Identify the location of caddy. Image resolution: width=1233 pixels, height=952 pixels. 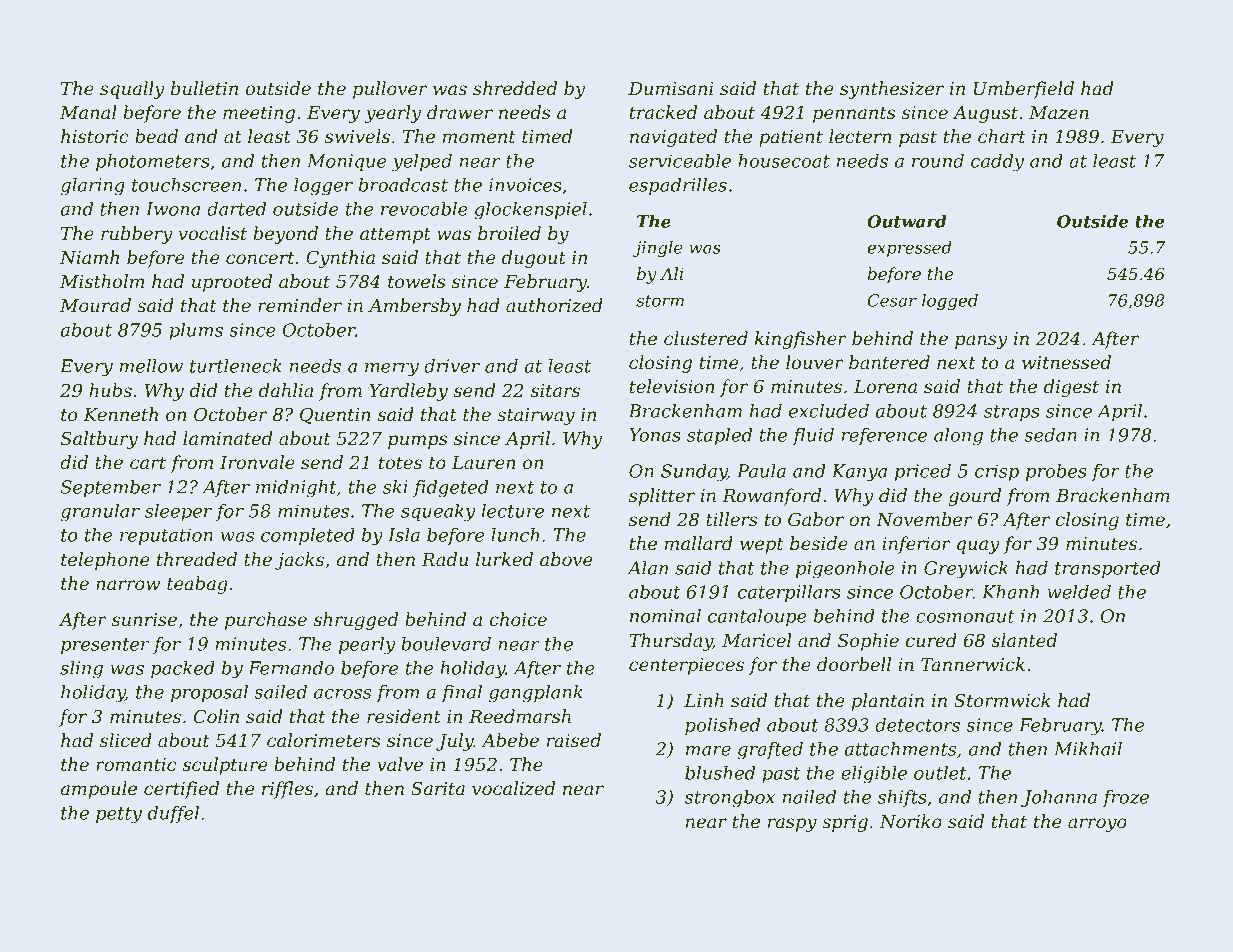
(997, 163).
